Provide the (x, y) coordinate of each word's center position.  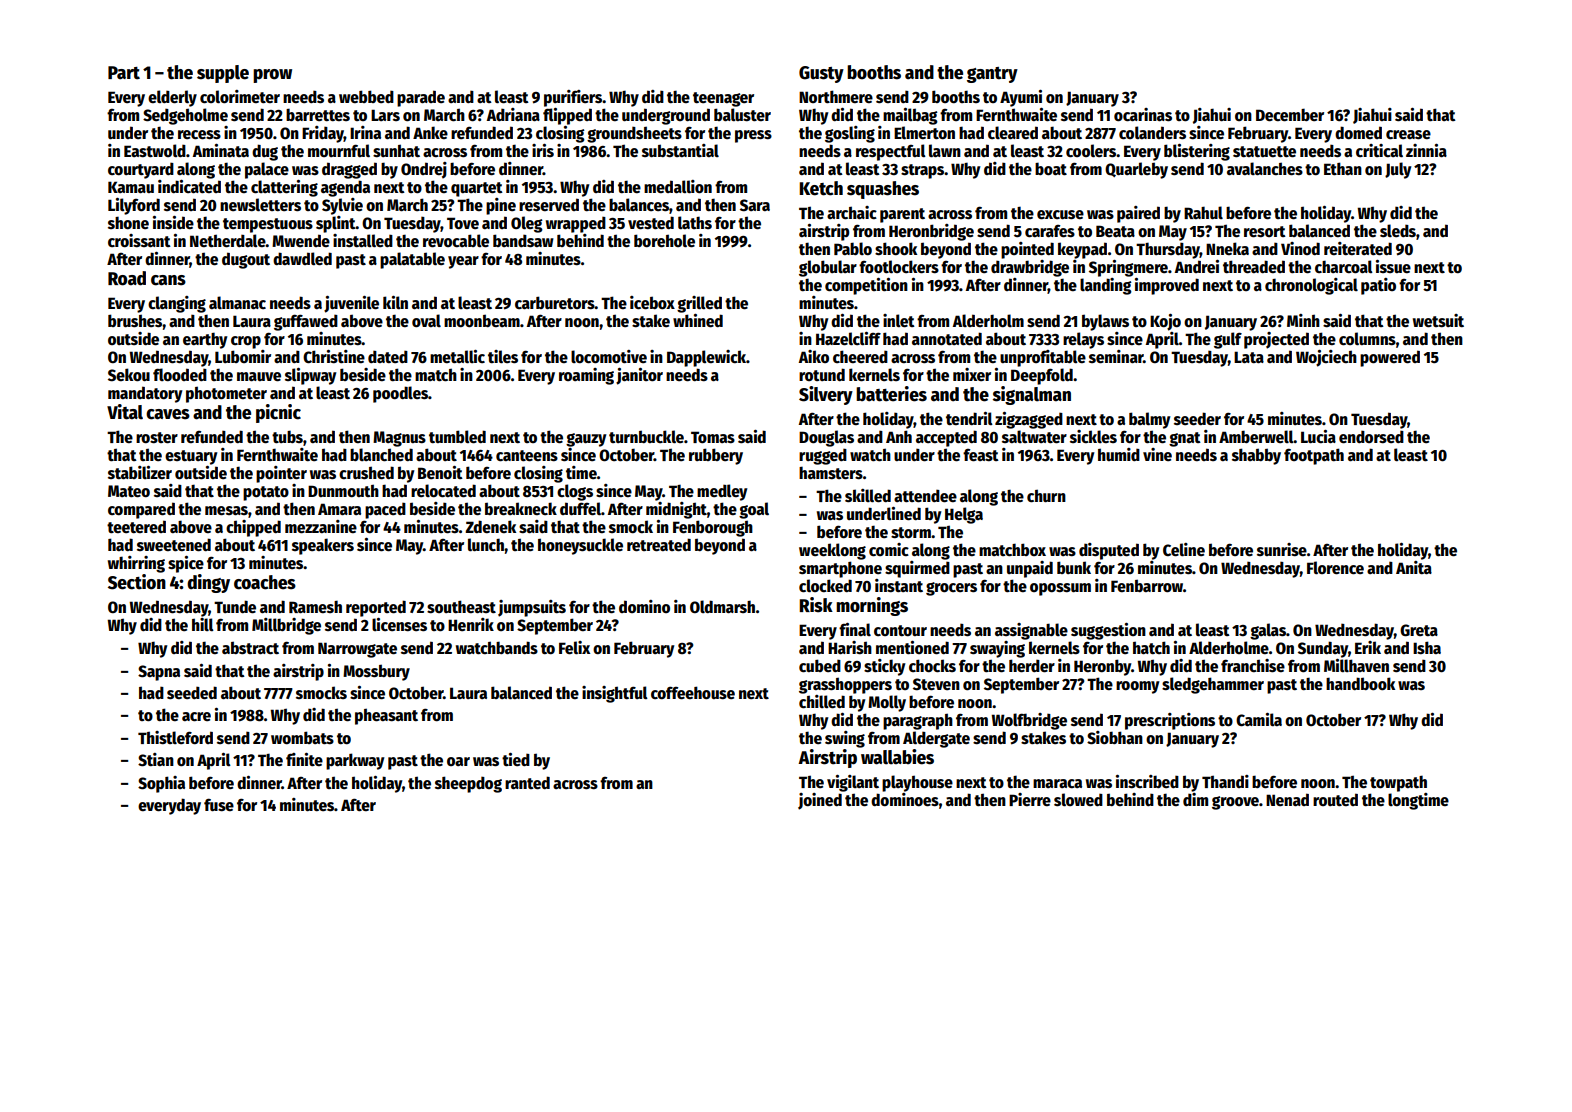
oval (426, 321)
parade (421, 98)
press (753, 136)
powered (1390, 358)
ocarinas (1143, 115)
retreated (659, 545)
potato (266, 493)
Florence (1335, 568)
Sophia (161, 784)
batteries (891, 394)
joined (820, 801)
